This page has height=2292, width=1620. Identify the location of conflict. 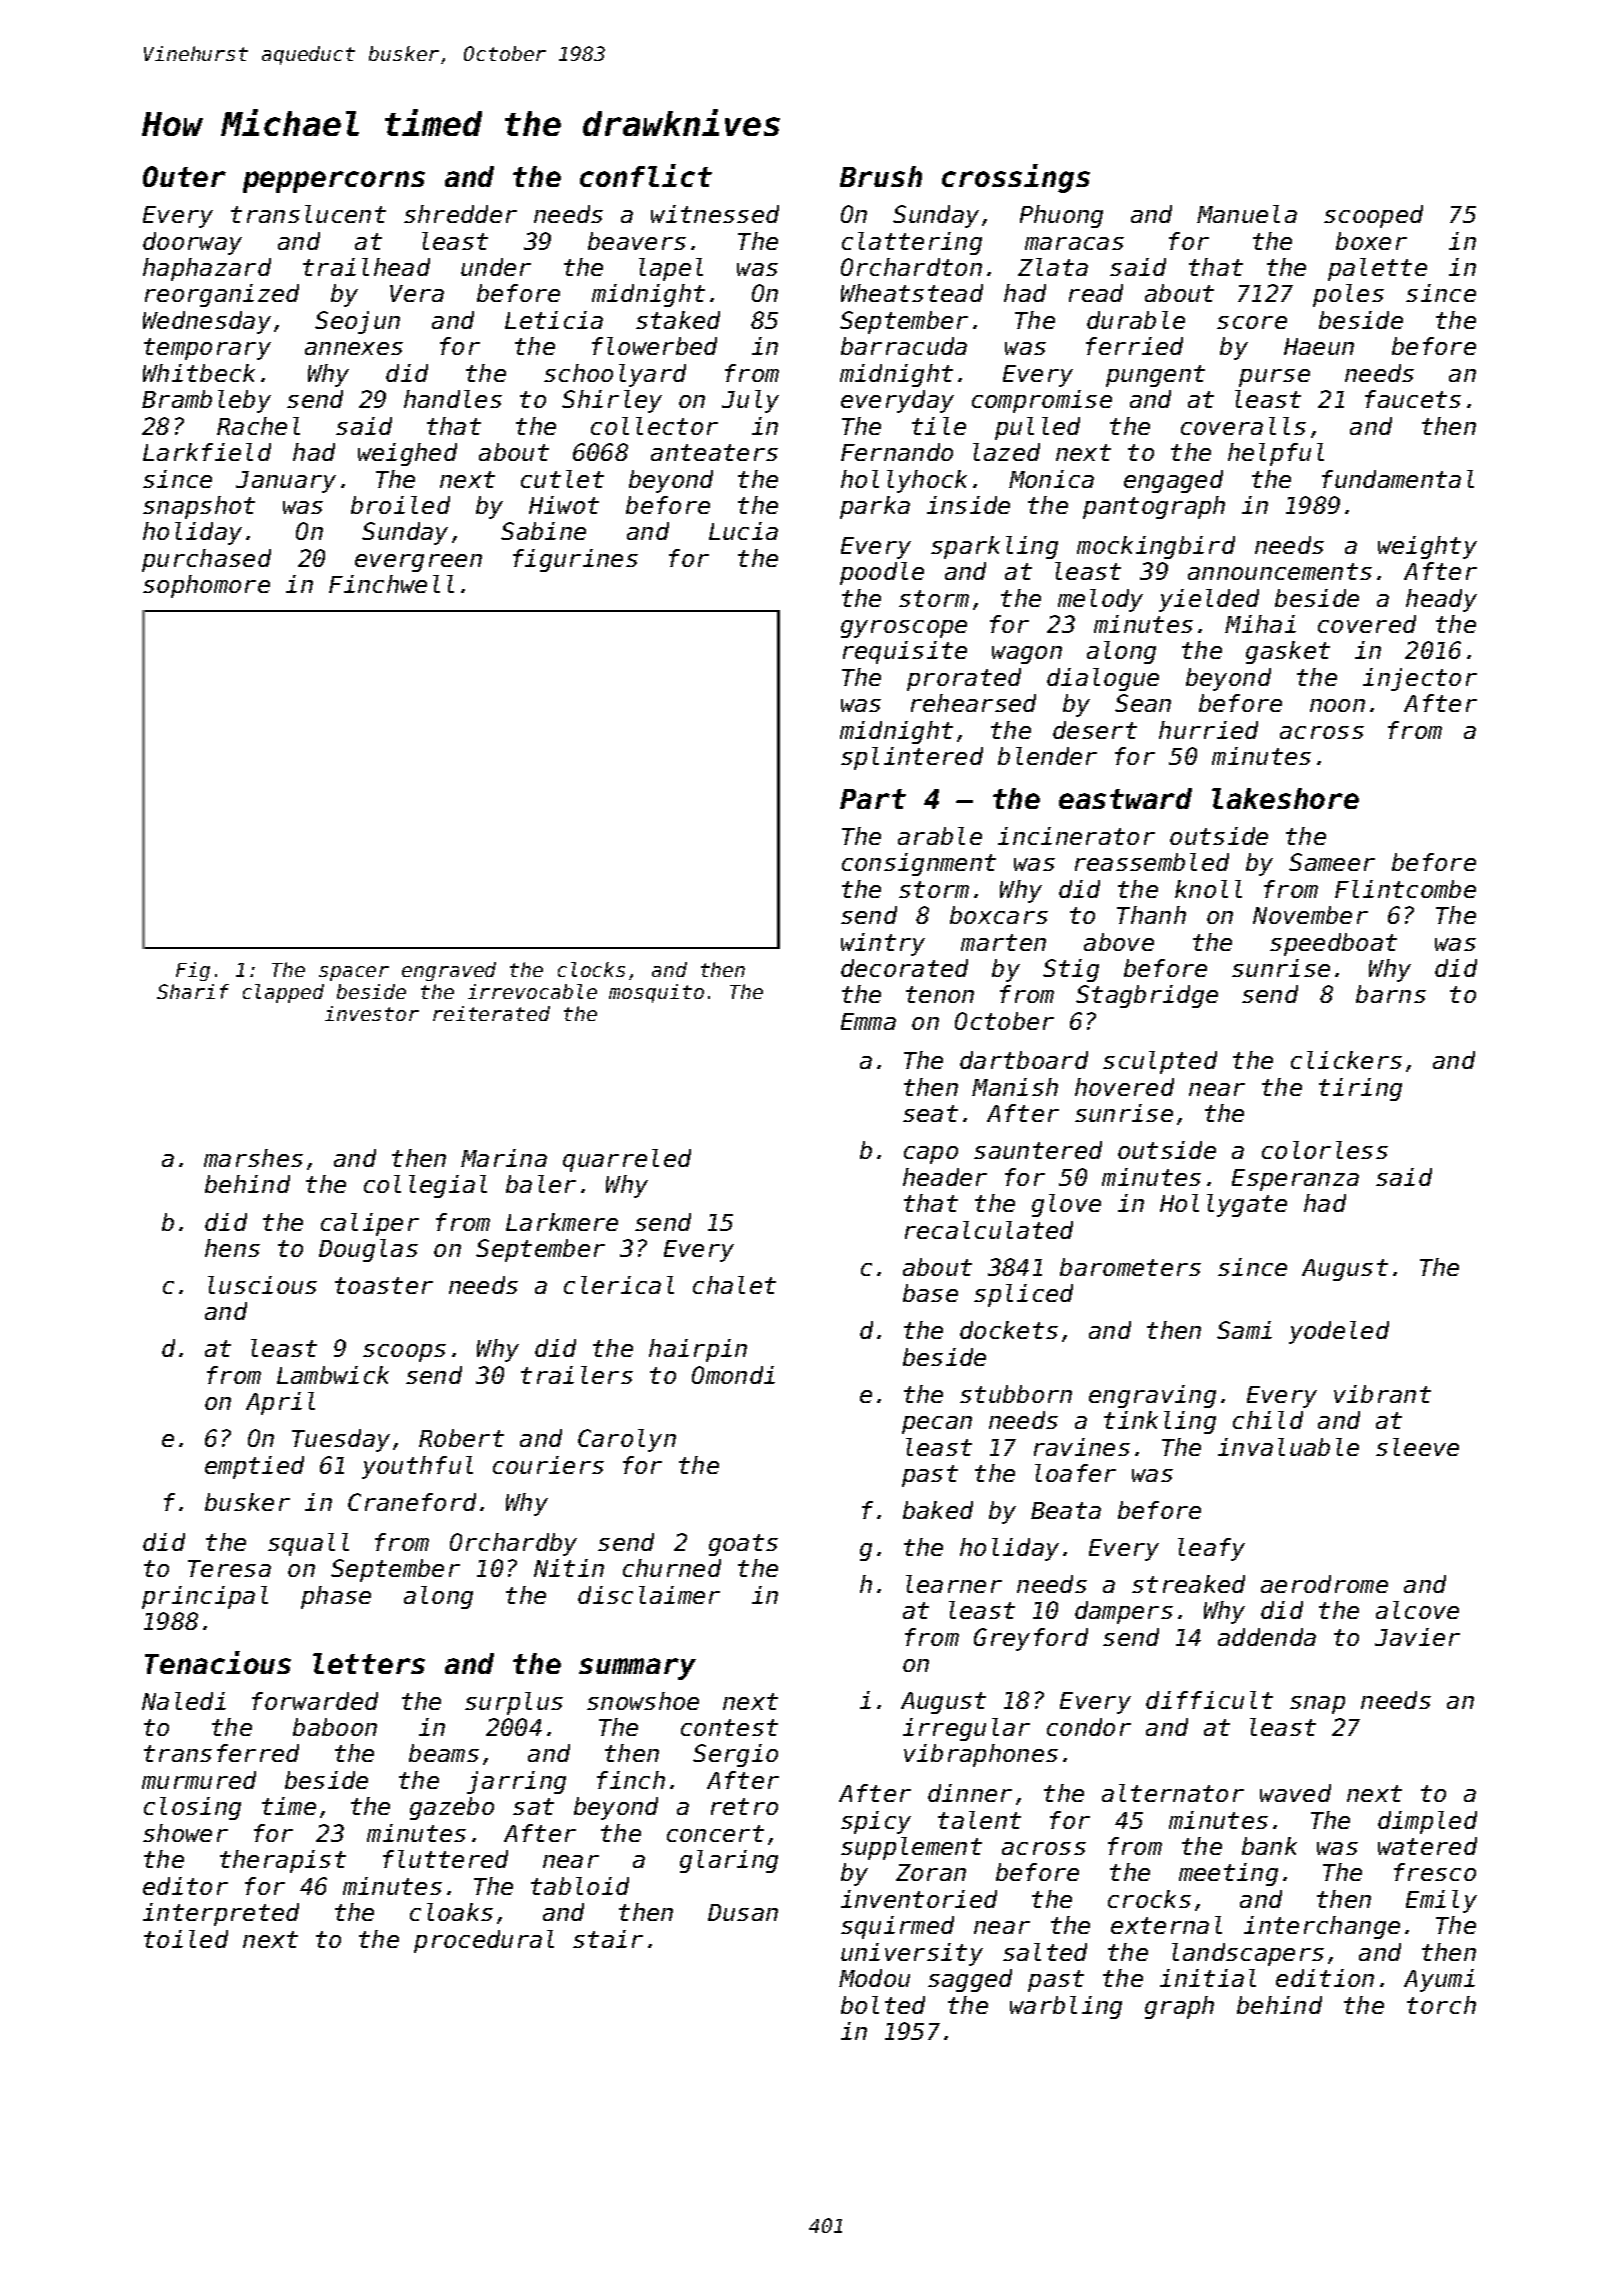
(646, 175).
